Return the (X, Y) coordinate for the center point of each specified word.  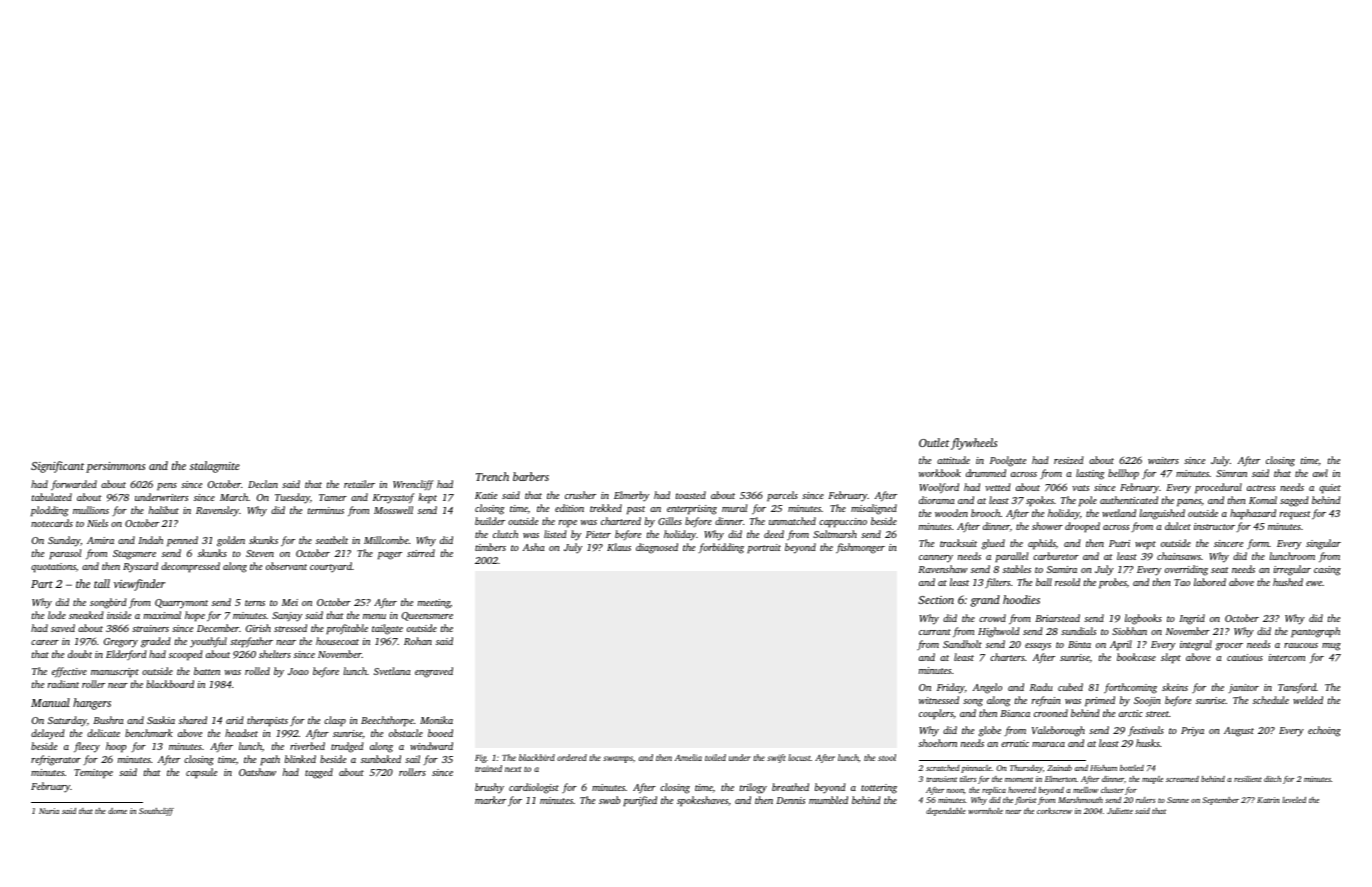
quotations (53, 568)
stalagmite (215, 467)
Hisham (1103, 768)
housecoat (337, 641)
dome (117, 811)
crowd (992, 618)
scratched (943, 768)
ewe (1314, 583)
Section (936, 600)
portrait (764, 549)
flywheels (974, 444)
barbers (531, 476)
